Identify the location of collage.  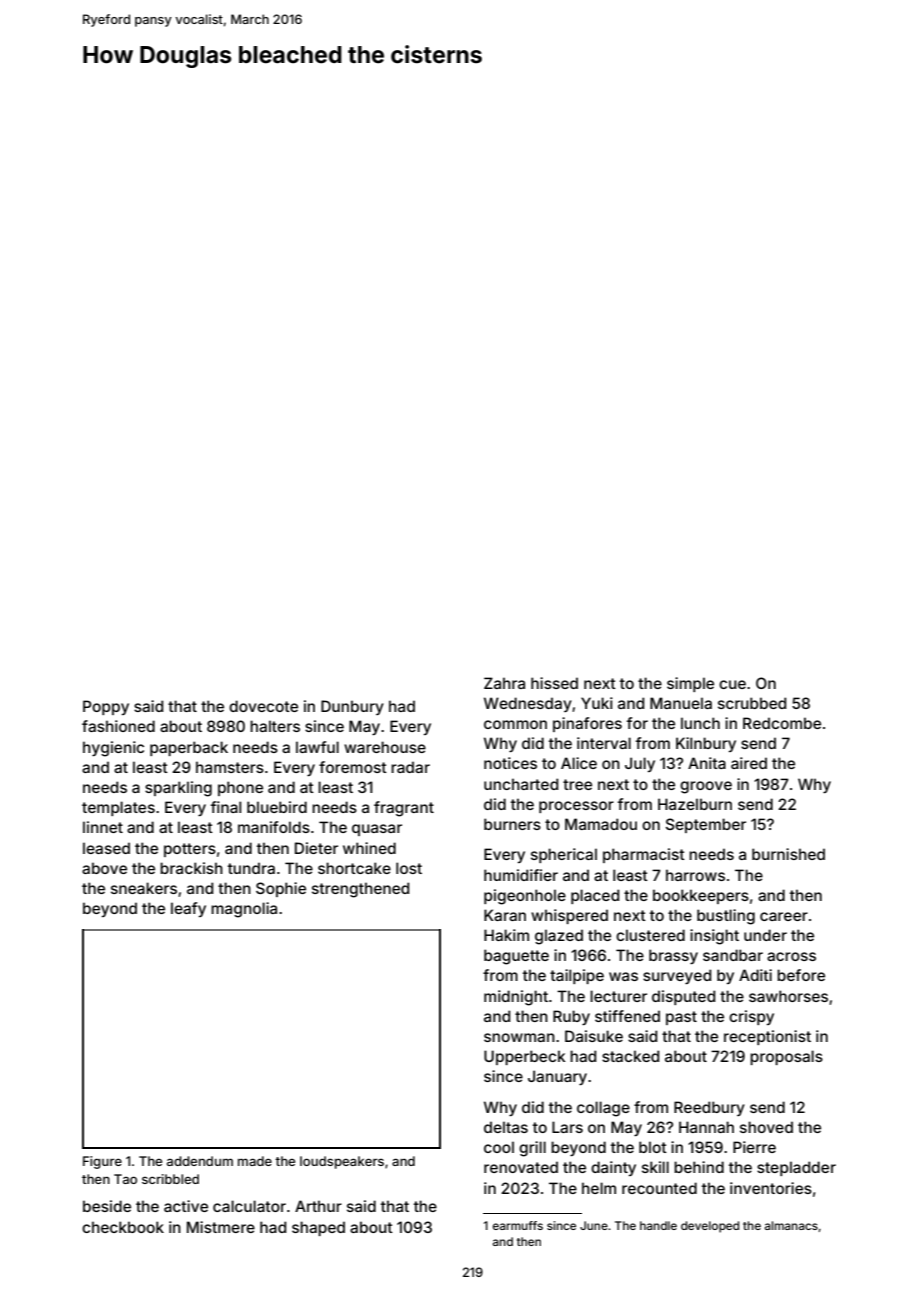
(603, 1109).
